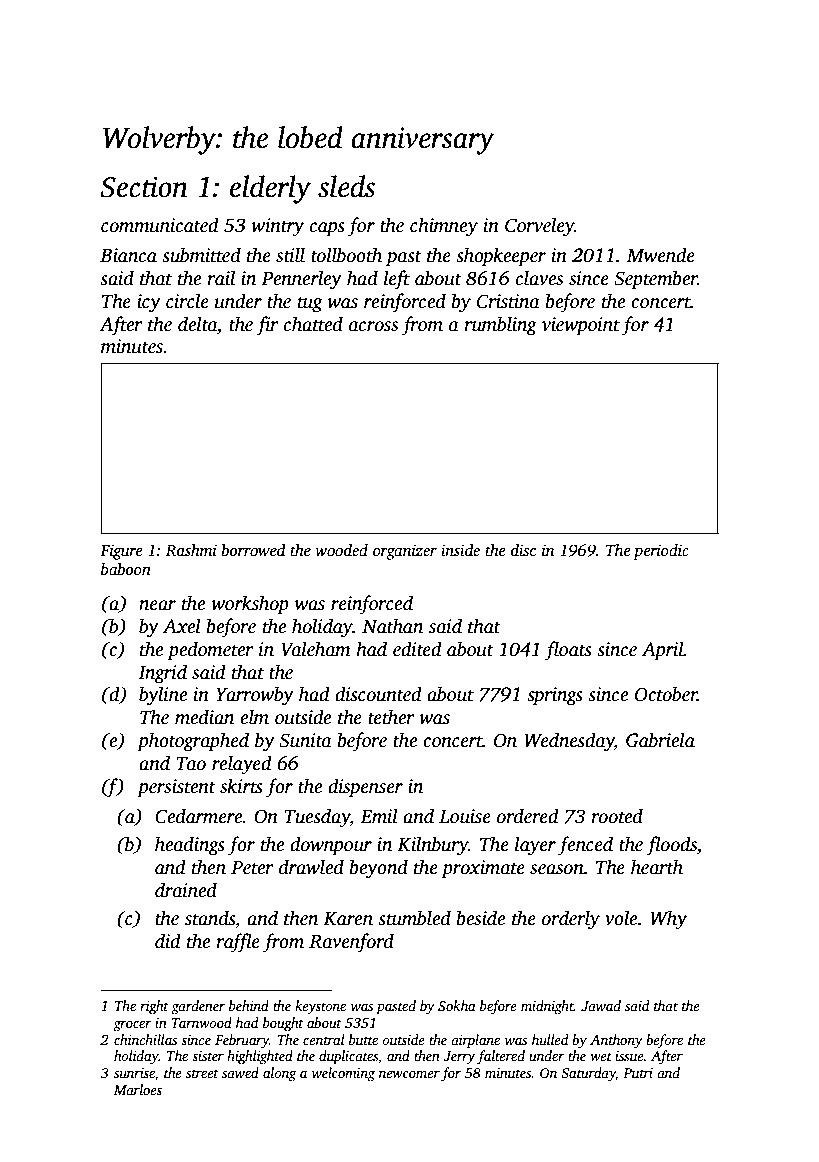  What do you see at coordinates (601, 1005) in the document?
I see `Jawad` at bounding box center [601, 1005].
